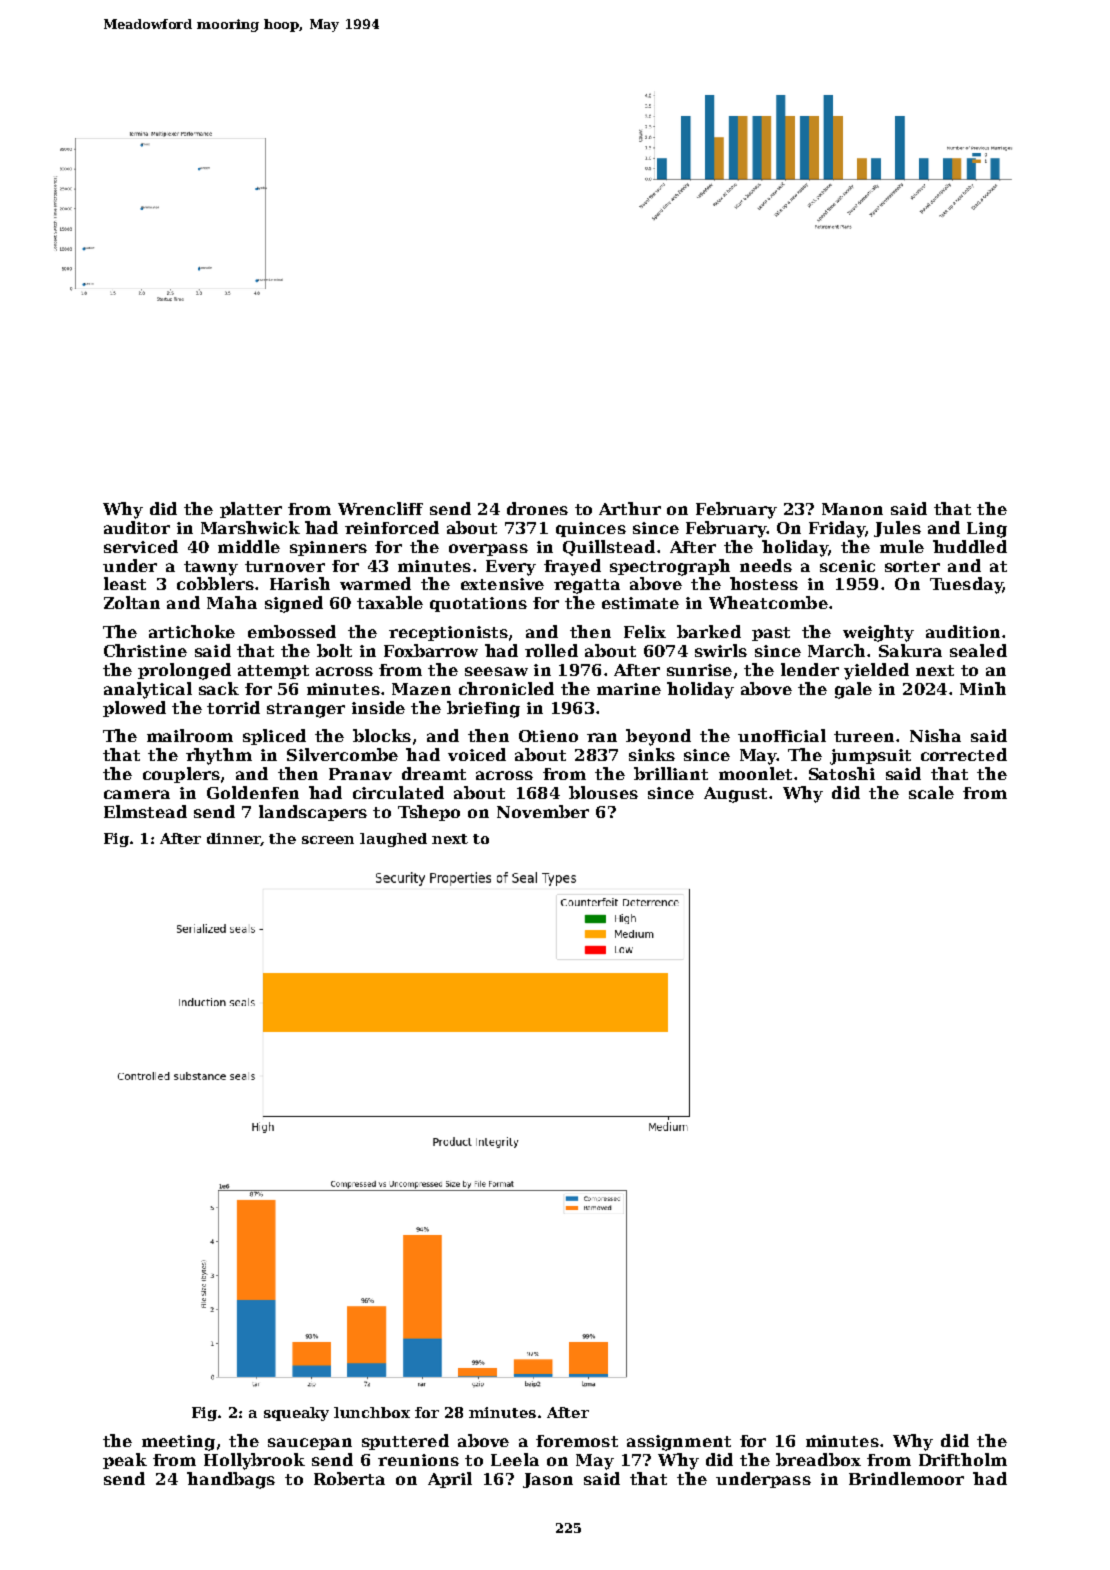  What do you see at coordinates (897, 529) in the screenshot?
I see `Jules` at bounding box center [897, 529].
